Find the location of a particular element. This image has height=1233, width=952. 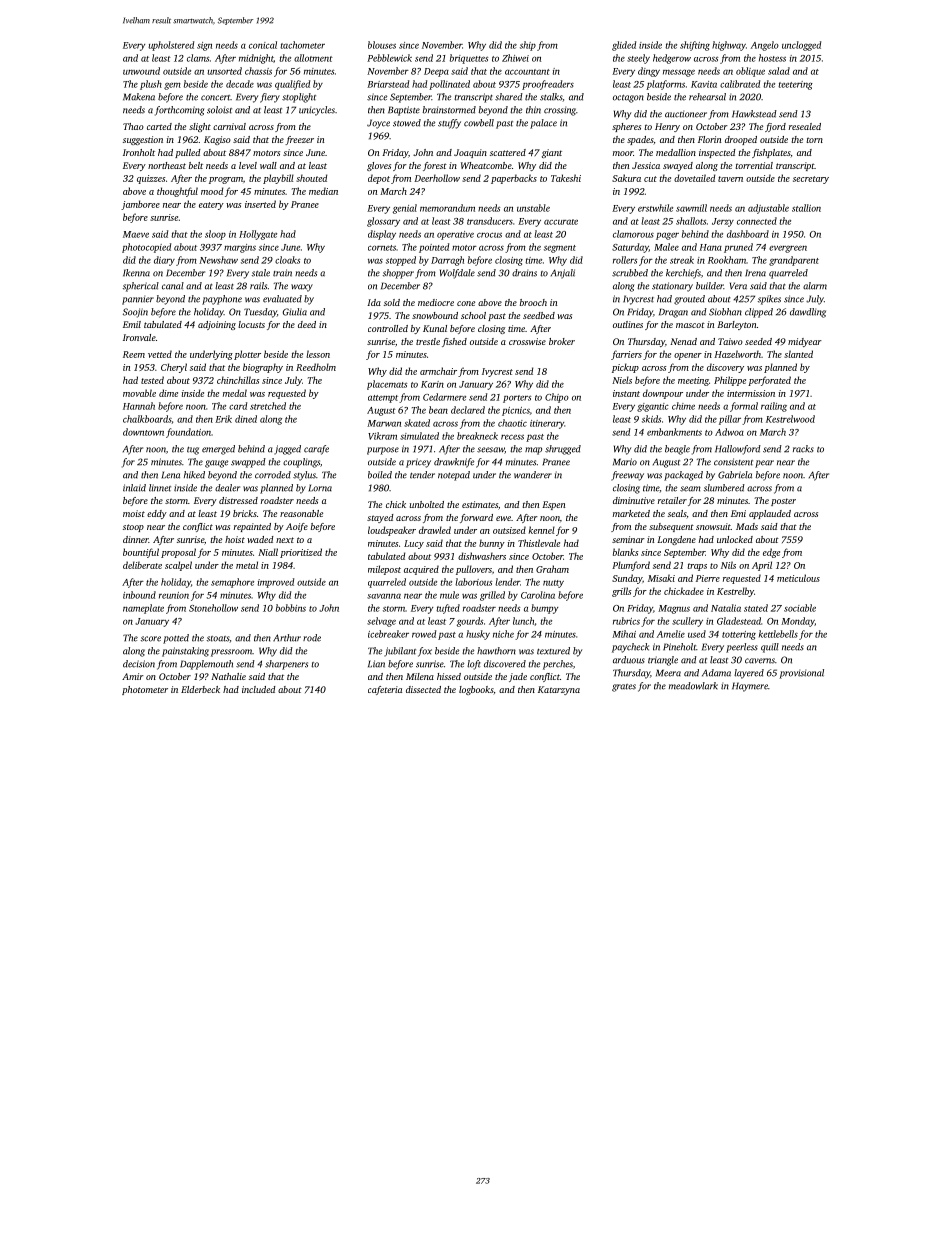

Malee is located at coordinates (666, 247).
